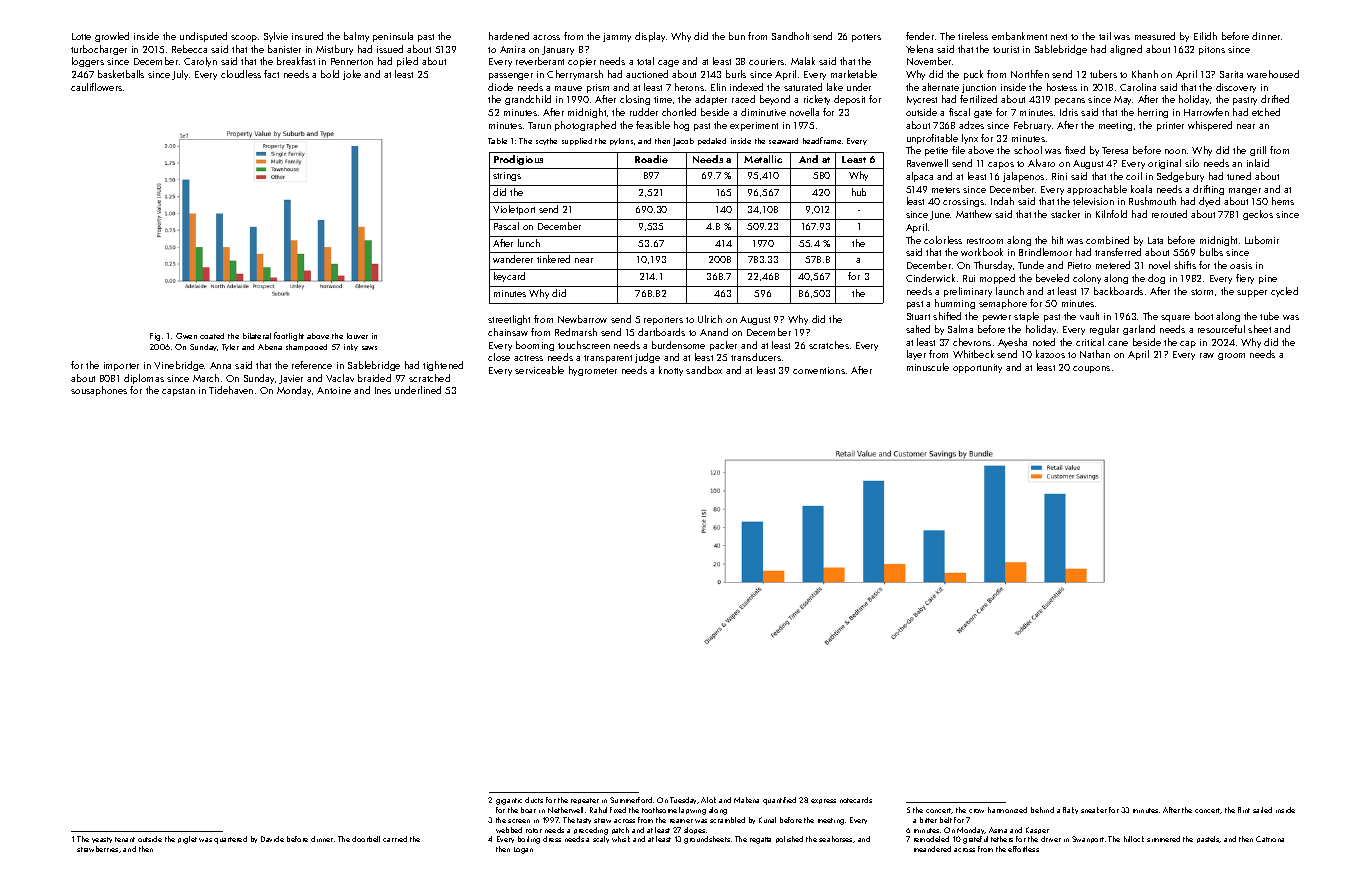 The height and width of the page is (887, 1372). I want to click on effortless, so click(1023, 849).
